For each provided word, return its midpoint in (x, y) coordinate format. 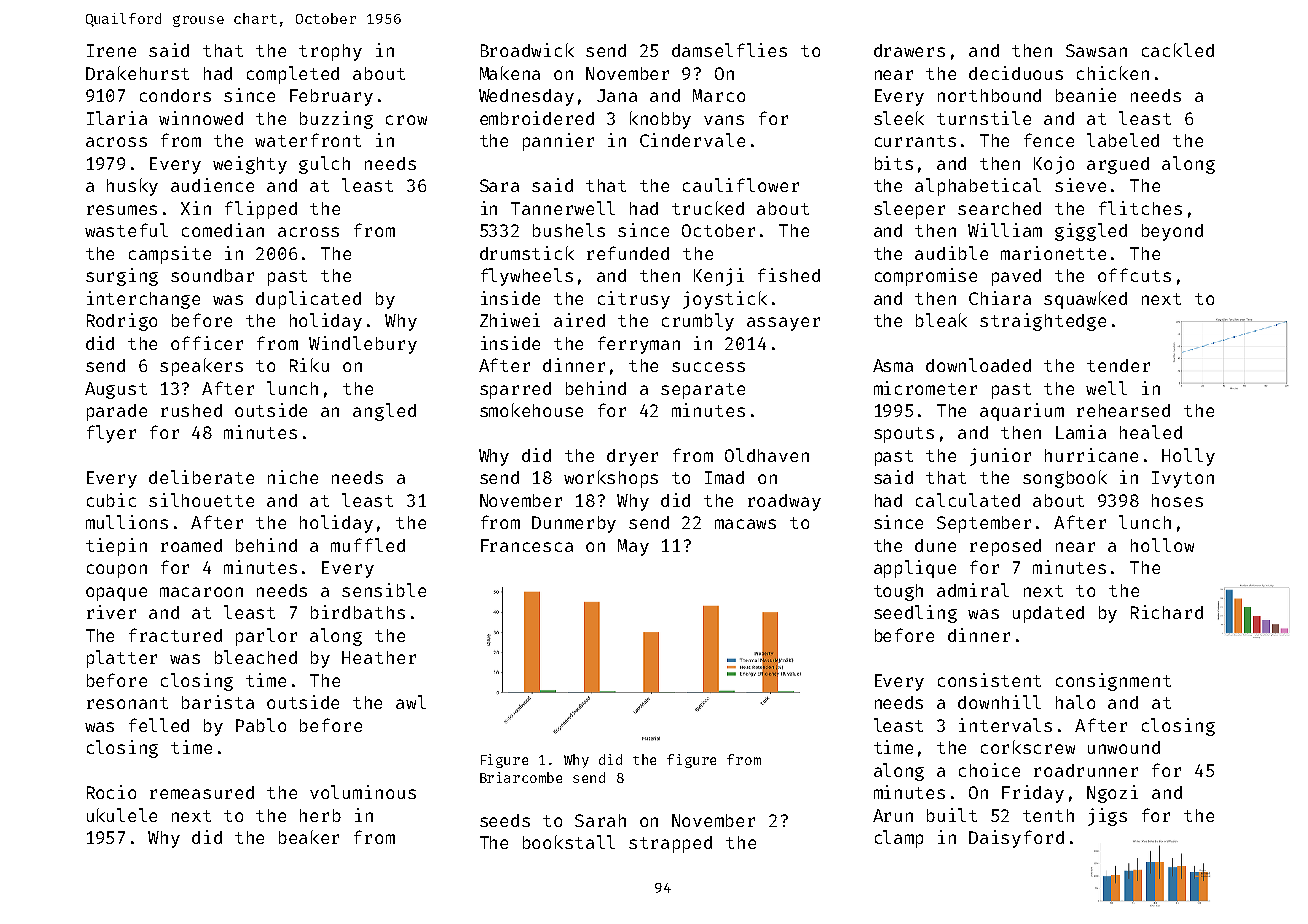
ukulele (122, 815)
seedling (915, 614)
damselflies (729, 50)
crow (406, 120)
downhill (999, 702)
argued (1118, 165)
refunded (628, 253)
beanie (1086, 95)
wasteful (126, 230)
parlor (266, 637)
